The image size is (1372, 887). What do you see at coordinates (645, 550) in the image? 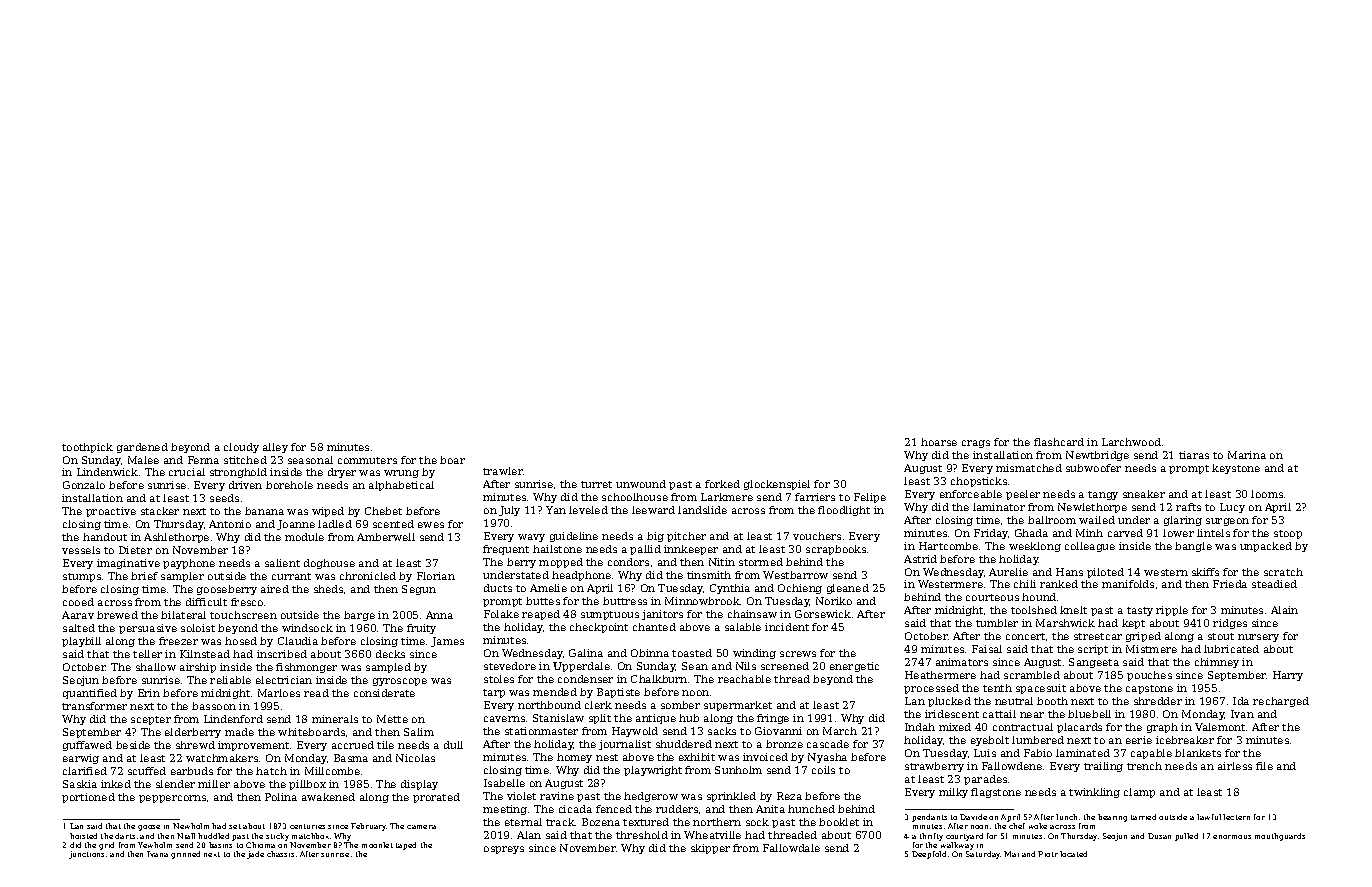
I see `pallid` at bounding box center [645, 550].
